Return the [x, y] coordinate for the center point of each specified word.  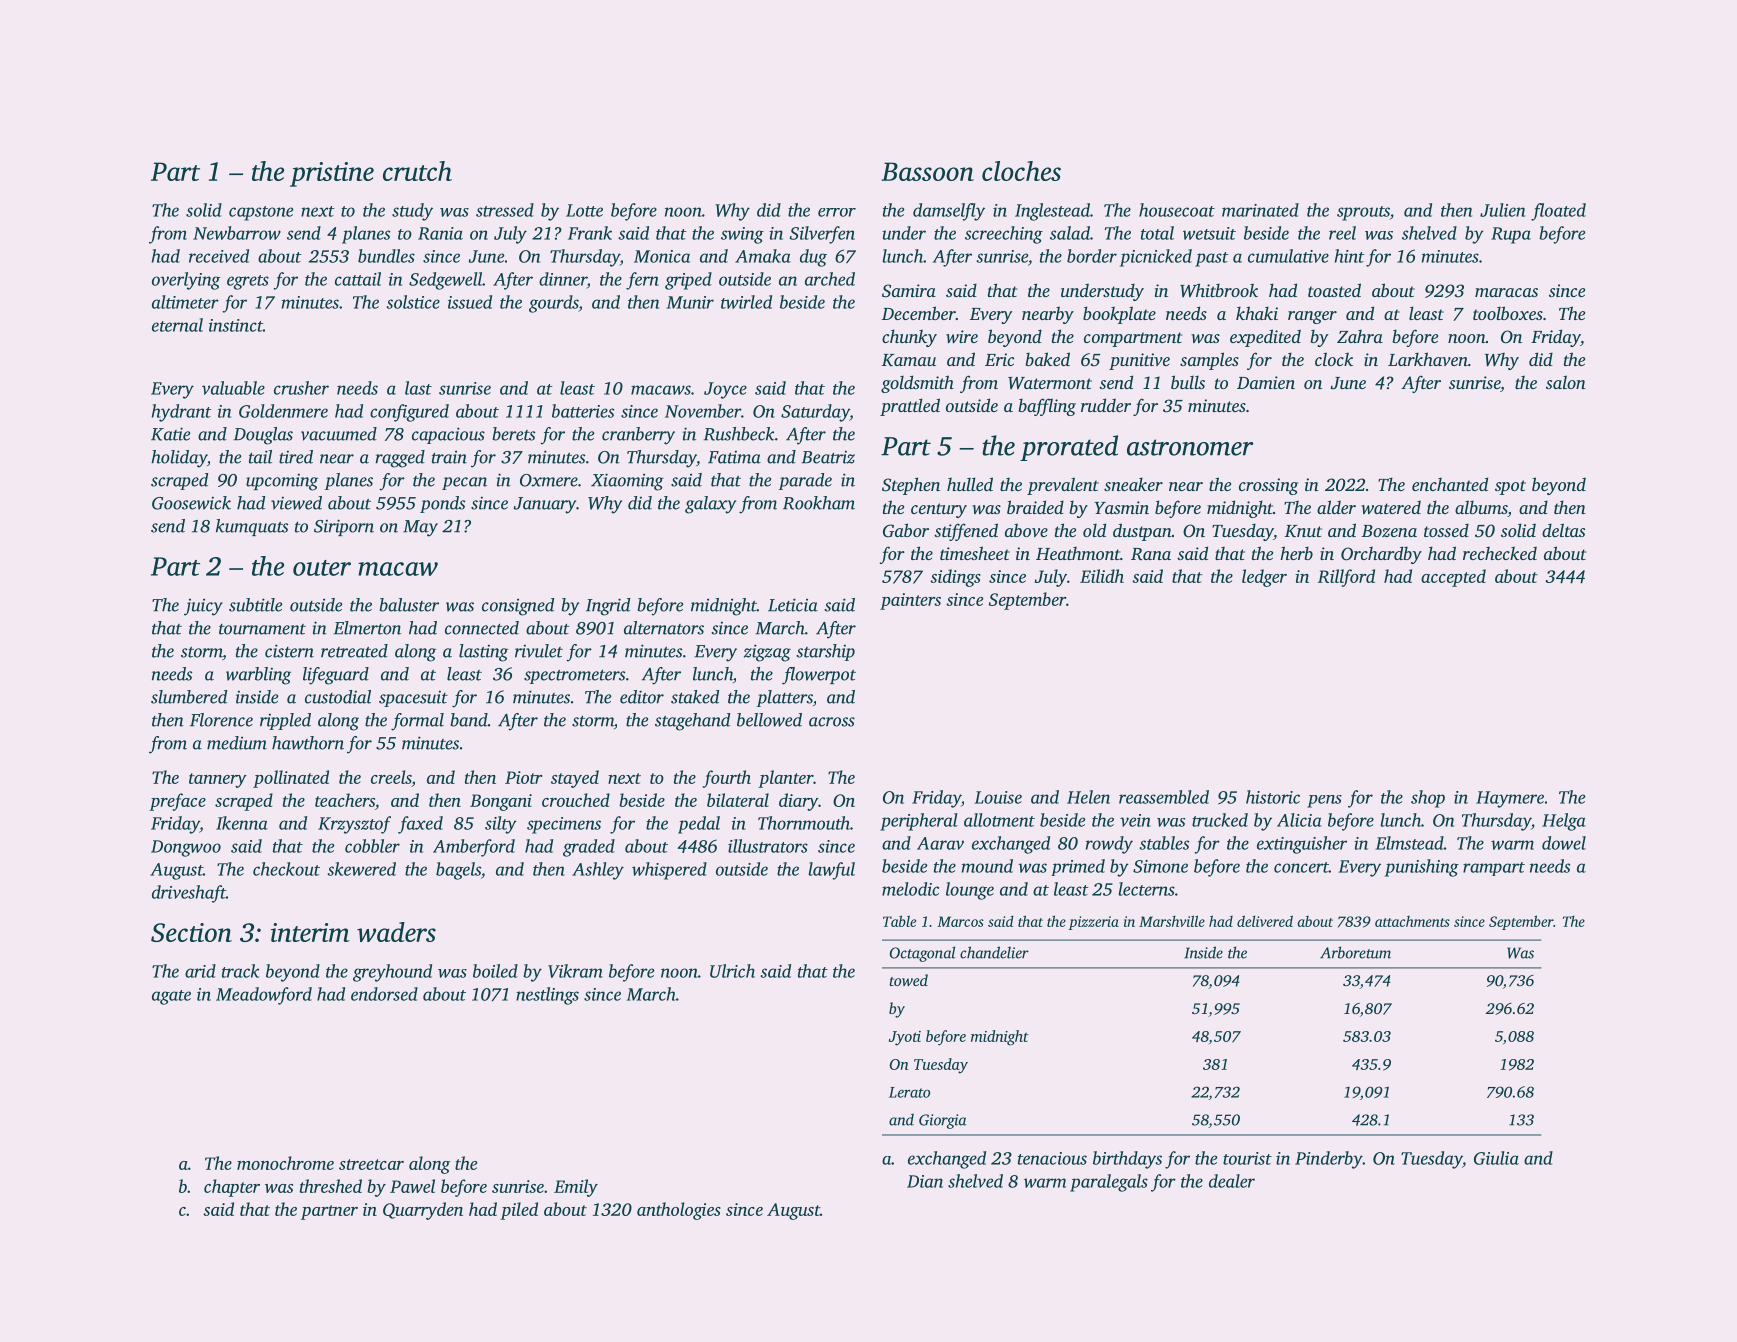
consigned [518, 607]
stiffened [966, 532]
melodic [910, 889]
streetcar [371, 1164]
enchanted [1450, 484]
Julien [1502, 210]
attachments [1412, 921]
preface [177, 802]
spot [1510, 487]
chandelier [994, 952]
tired [296, 457]
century [939, 510]
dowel [1564, 843]
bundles [386, 256]
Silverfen [822, 235]
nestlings [547, 996]
